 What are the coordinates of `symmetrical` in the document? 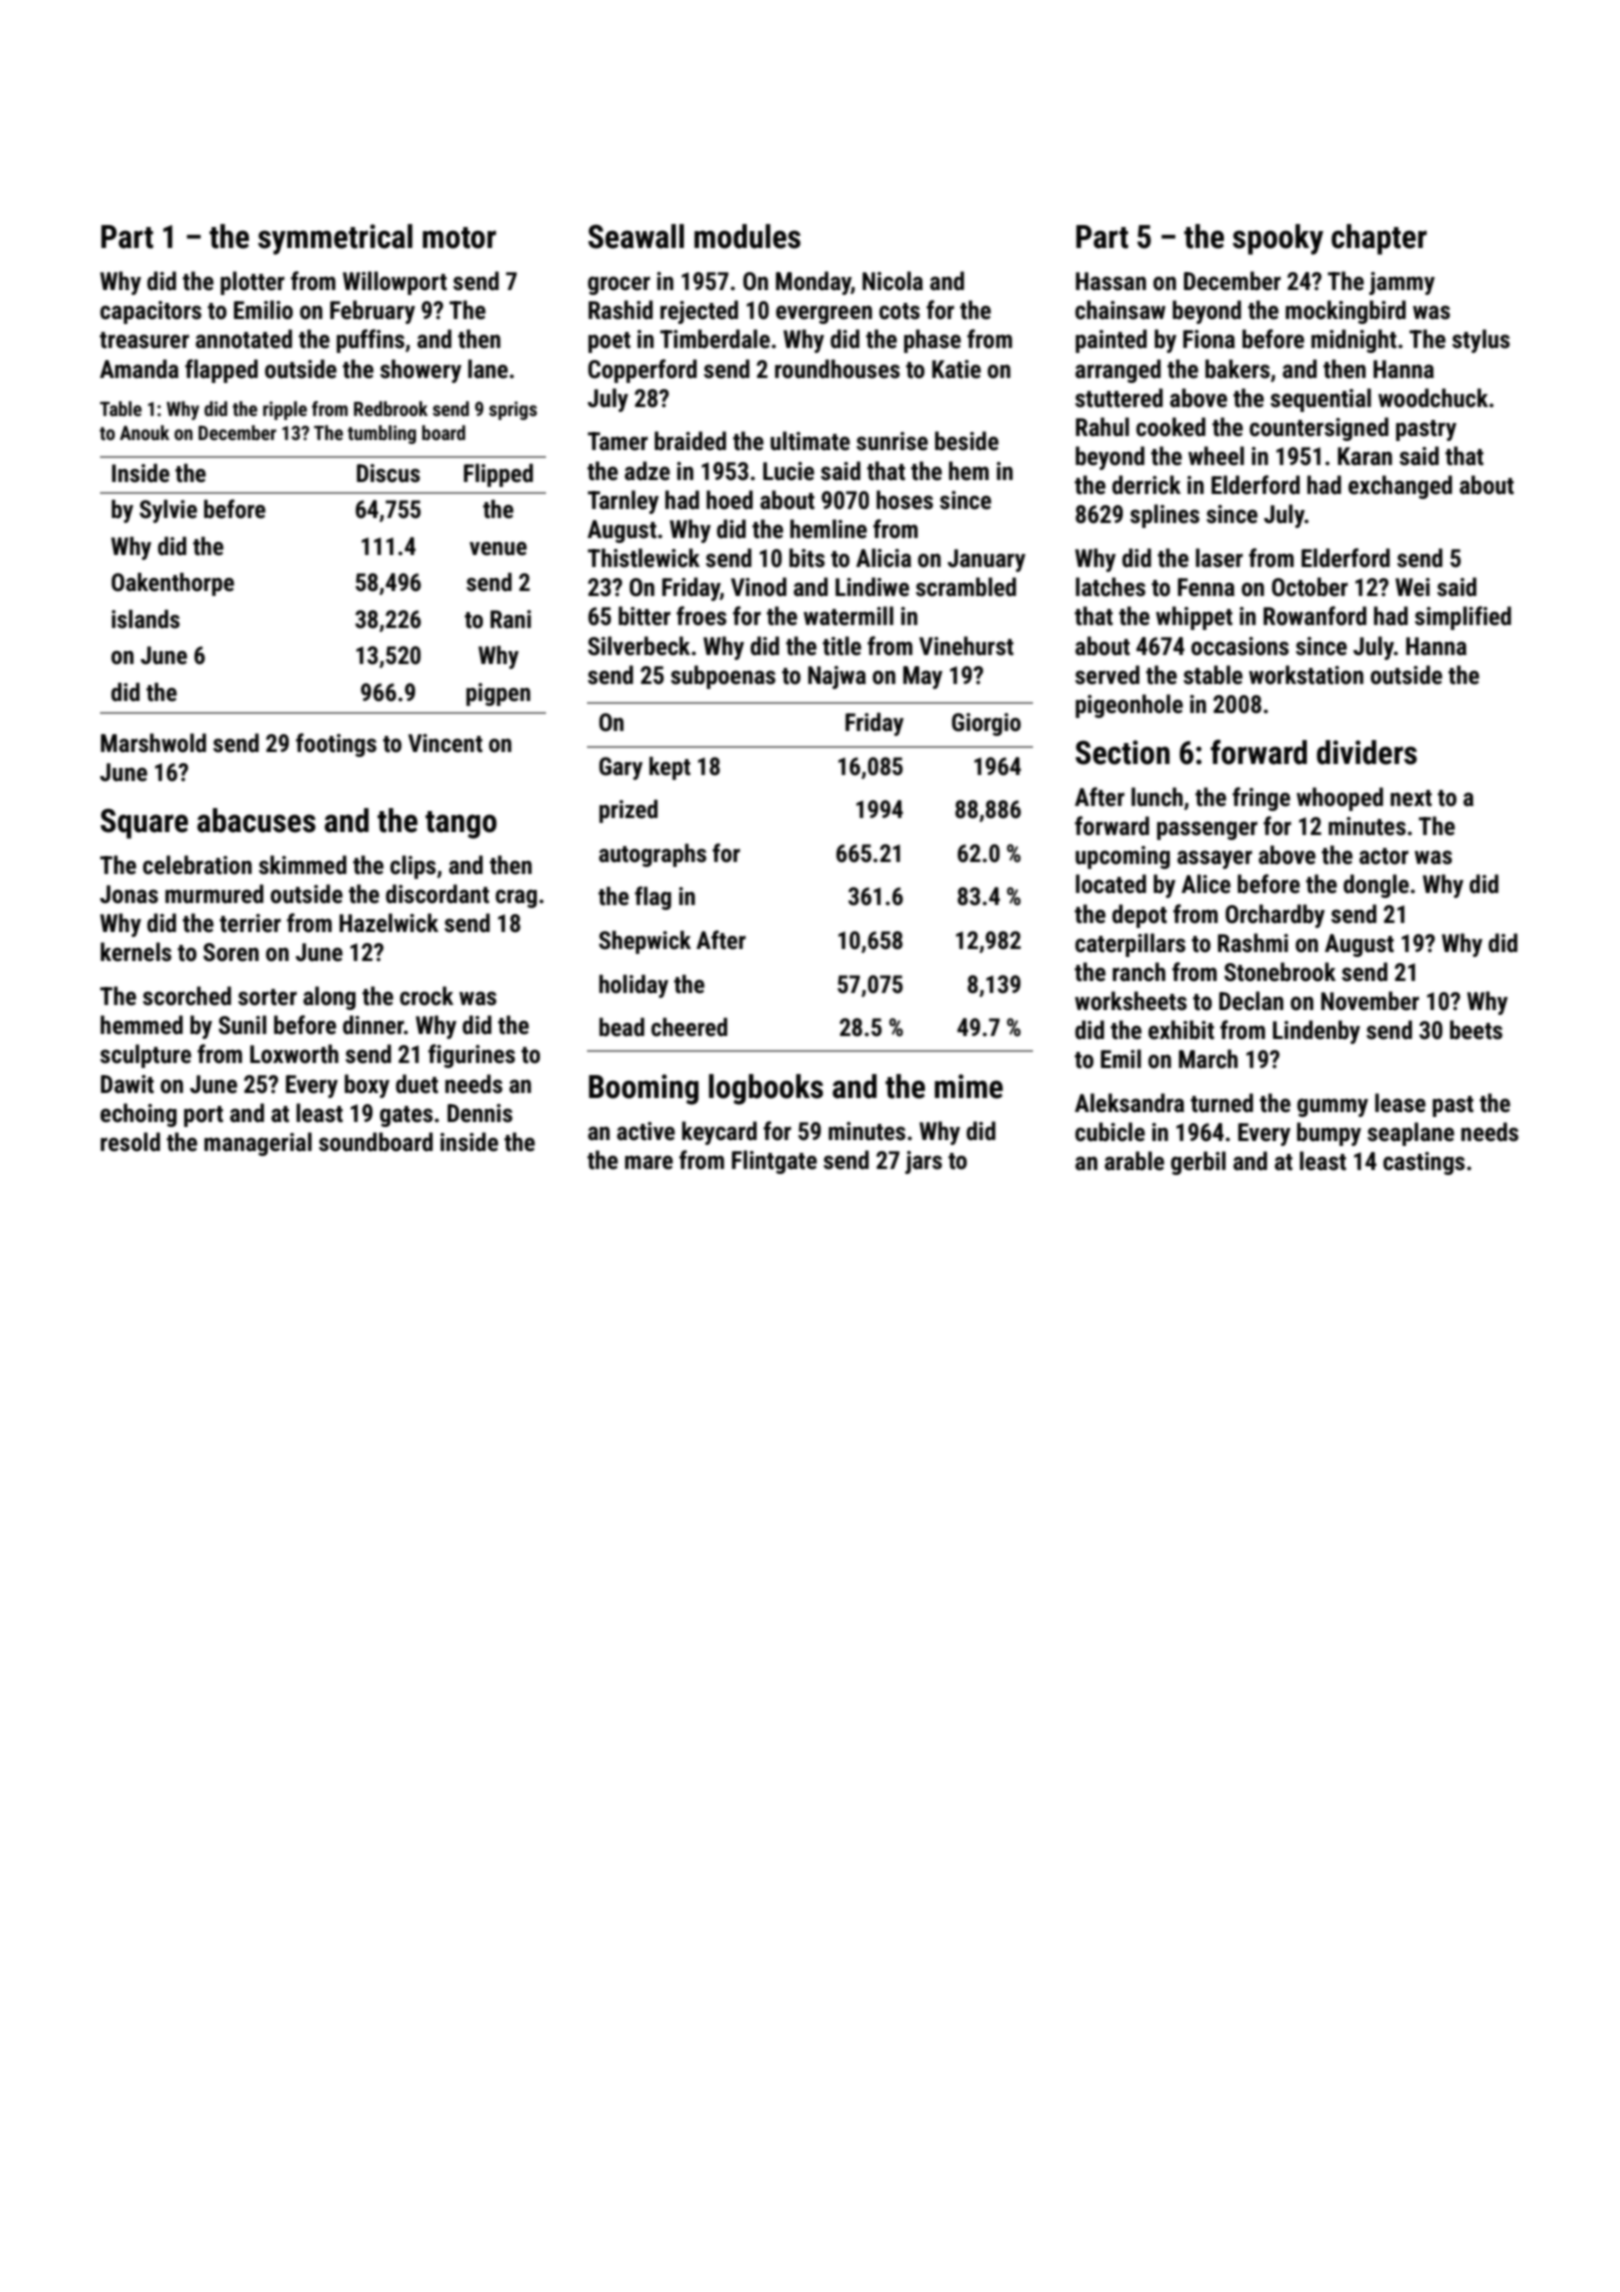 It's located at (335, 239).
